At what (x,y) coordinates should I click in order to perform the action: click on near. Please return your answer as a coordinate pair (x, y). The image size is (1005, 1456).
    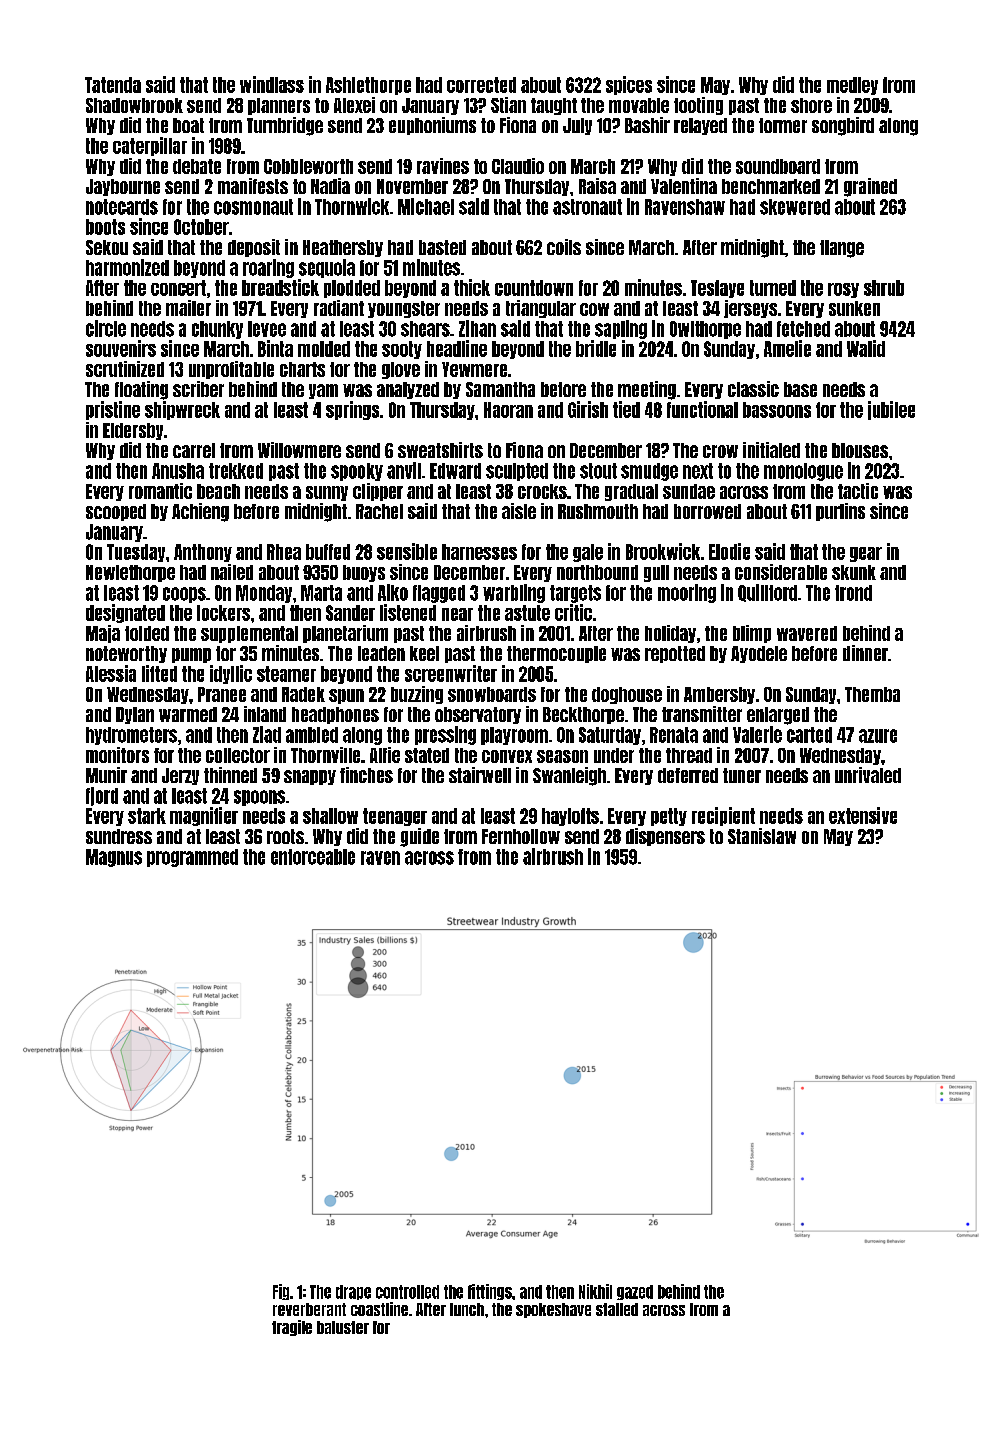
    Looking at the image, I should click on (457, 614).
